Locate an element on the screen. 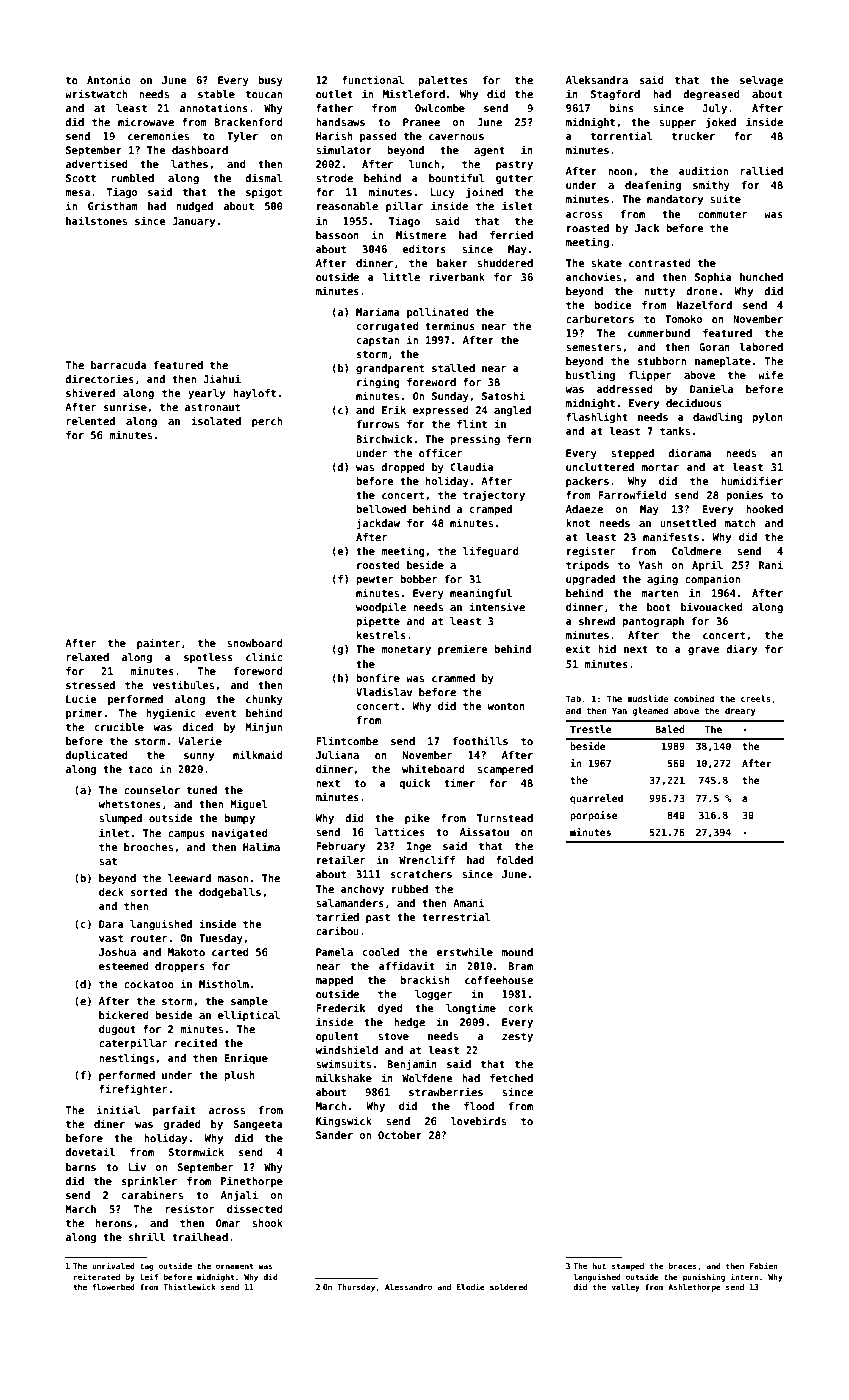 Image resolution: width=849 pixels, height=1400 pixels. intensive is located at coordinates (497, 606).
